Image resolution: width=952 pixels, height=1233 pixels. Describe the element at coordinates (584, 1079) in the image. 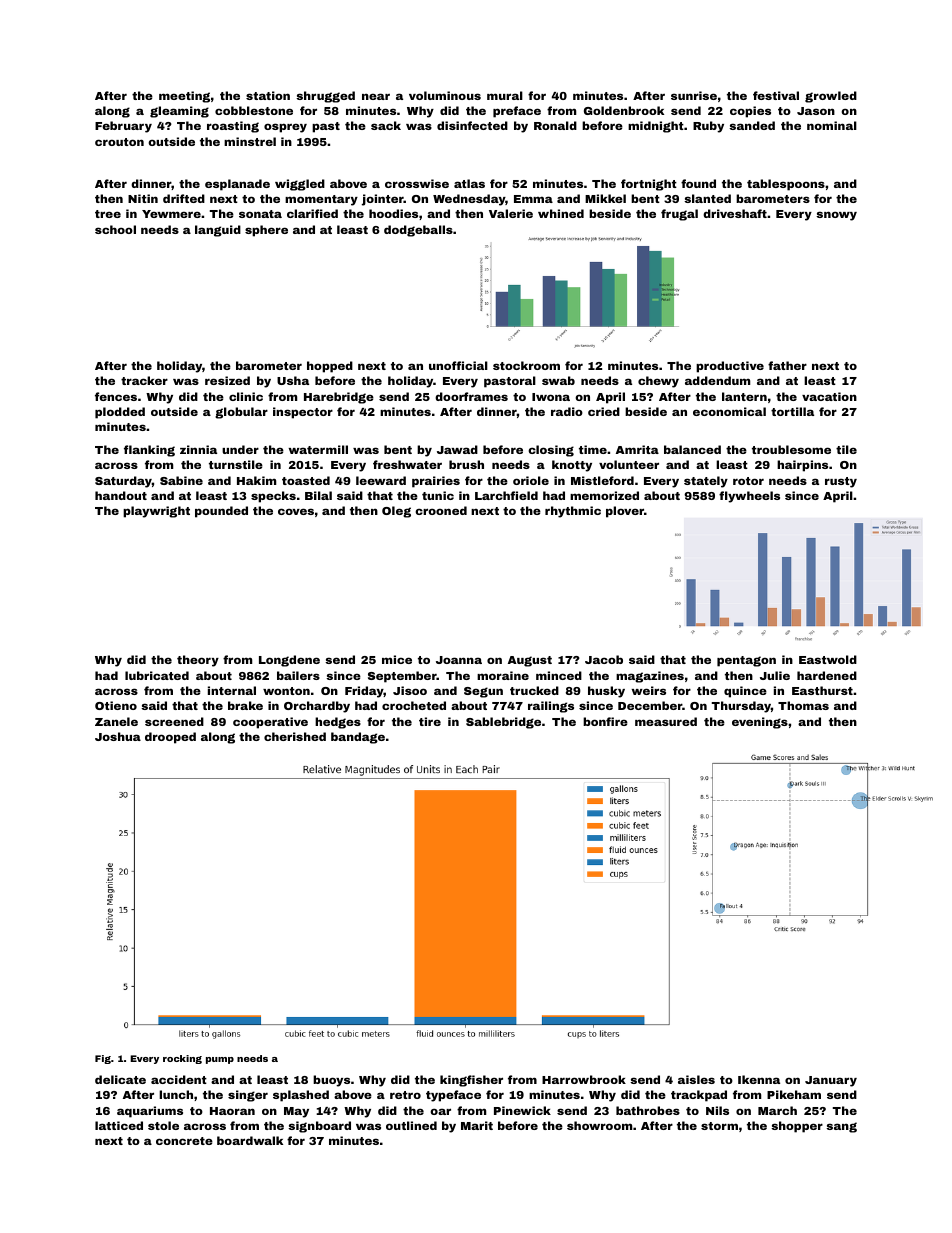

I see `Harrowbrook` at that location.
